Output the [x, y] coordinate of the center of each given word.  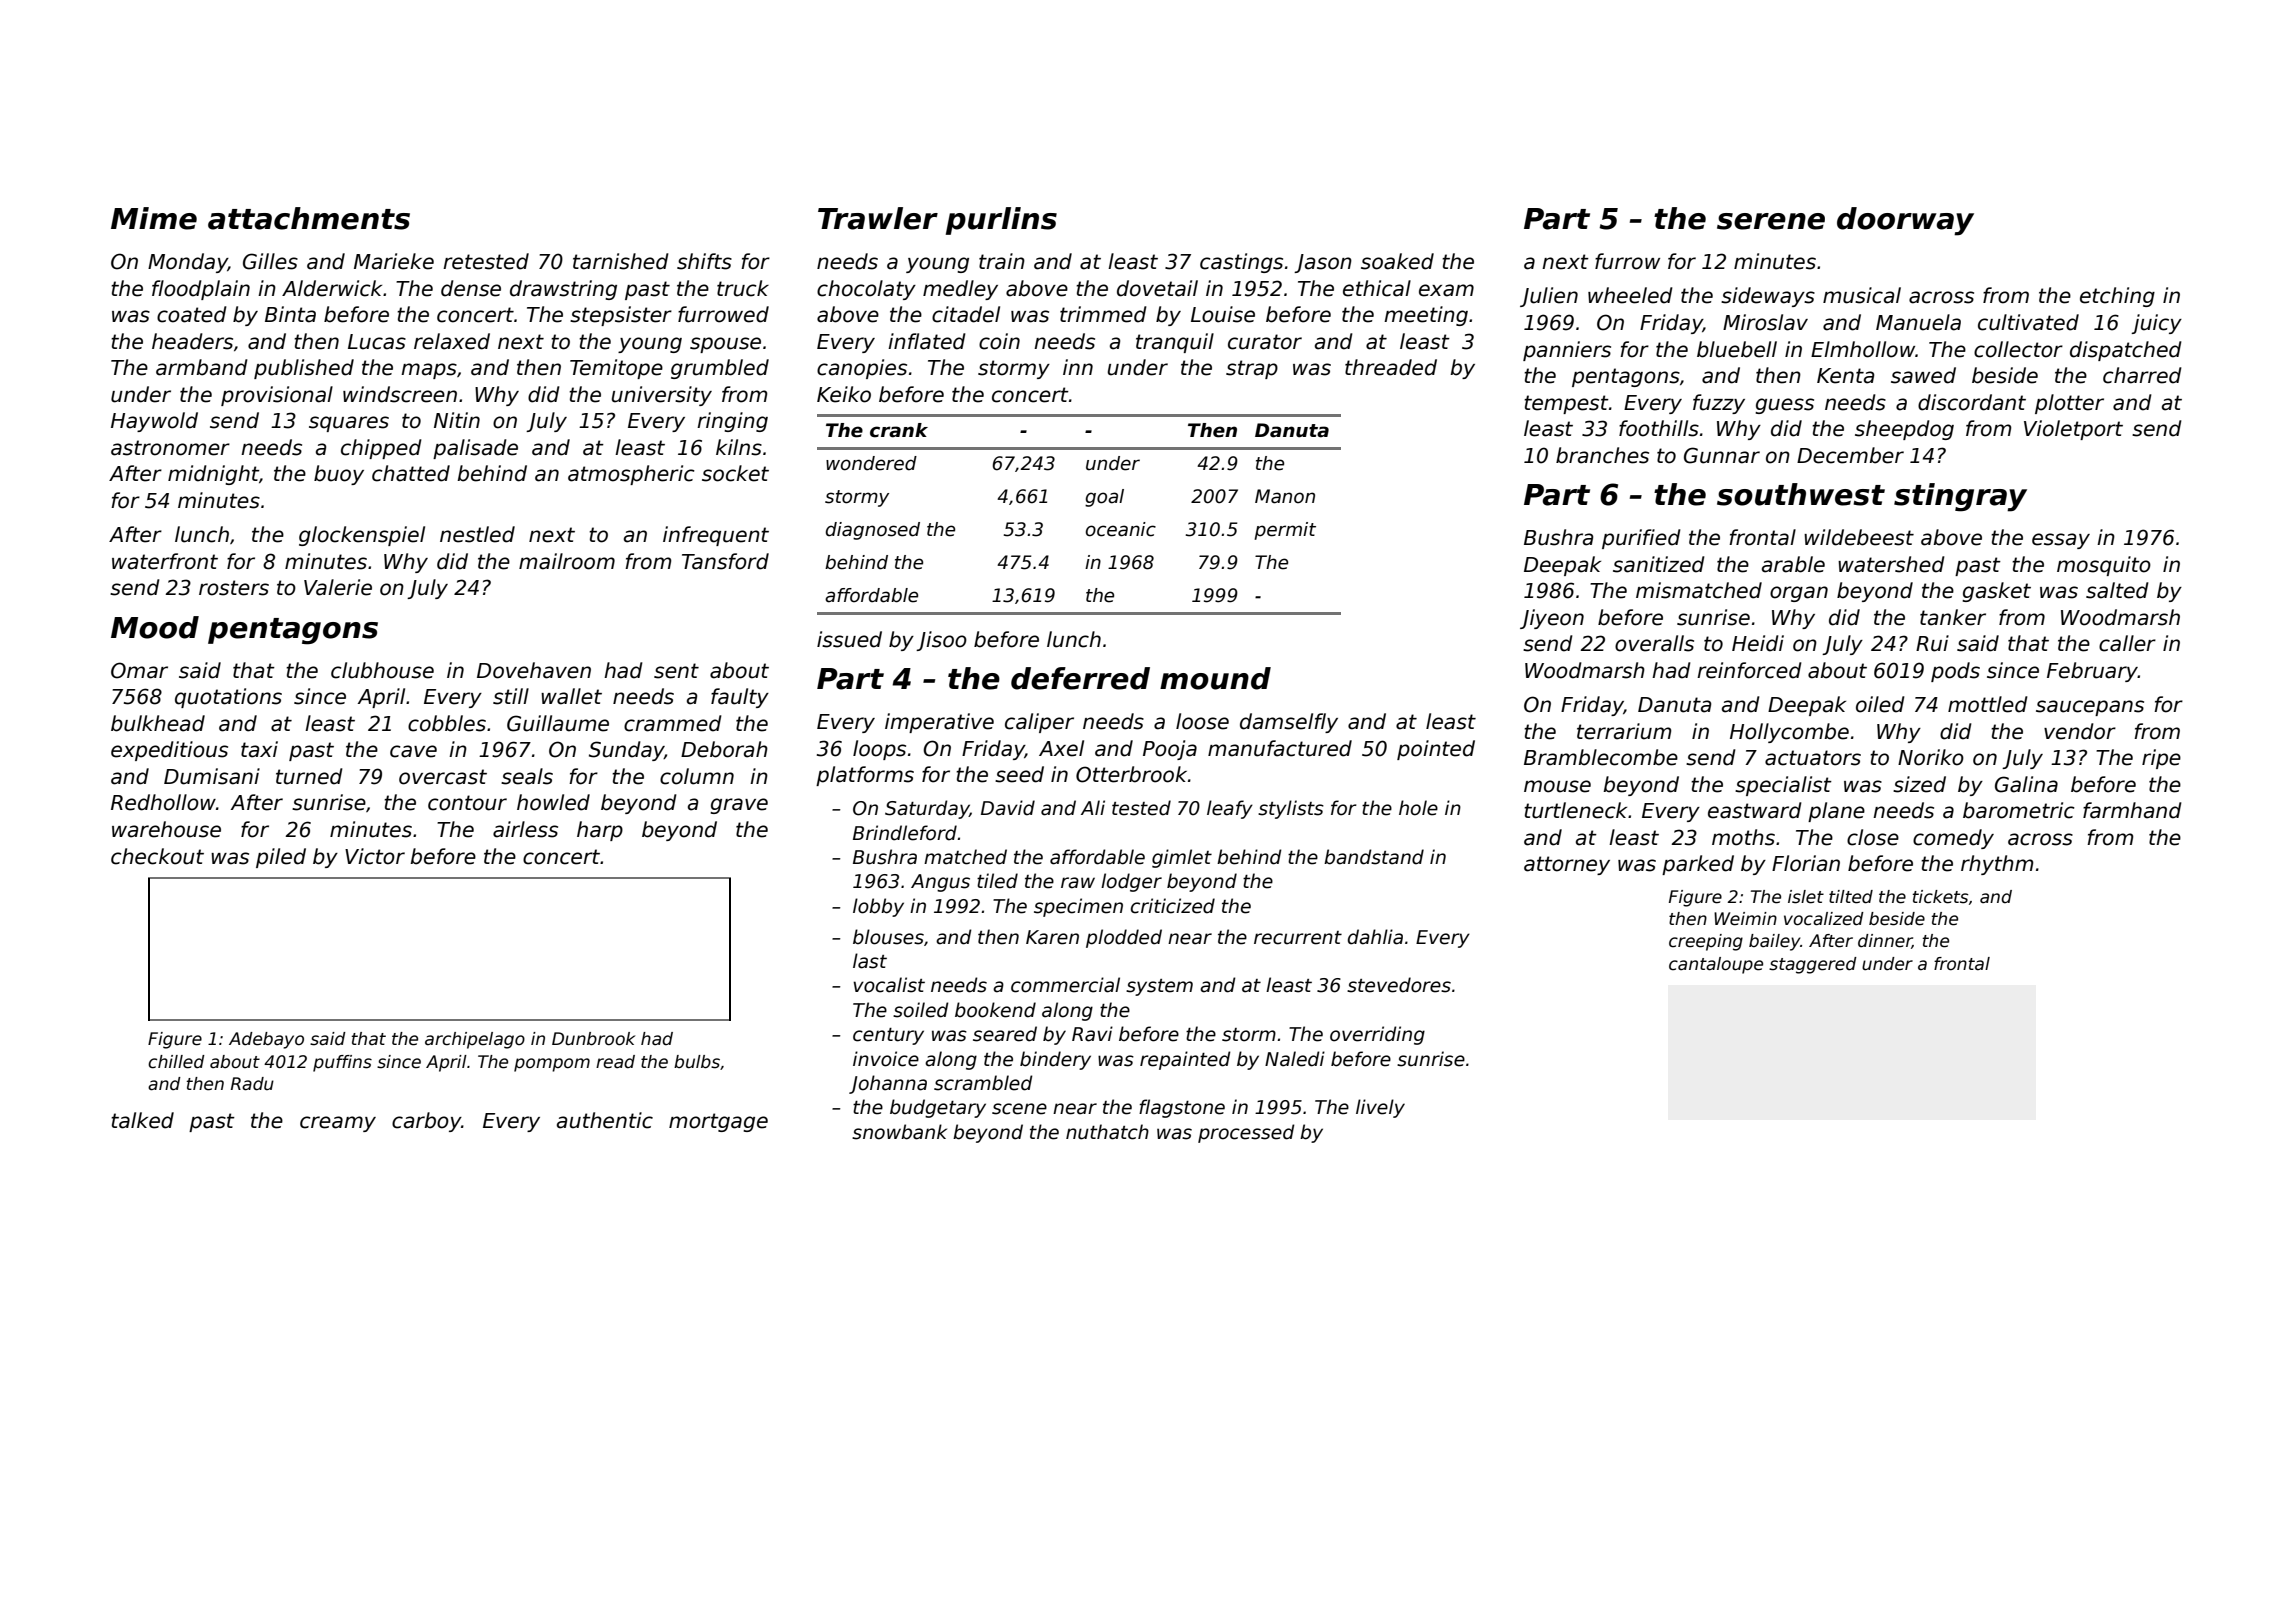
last [870, 961]
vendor [2080, 731]
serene [1771, 221]
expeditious [169, 751]
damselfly [1289, 723]
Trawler [878, 218]
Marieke [394, 261]
